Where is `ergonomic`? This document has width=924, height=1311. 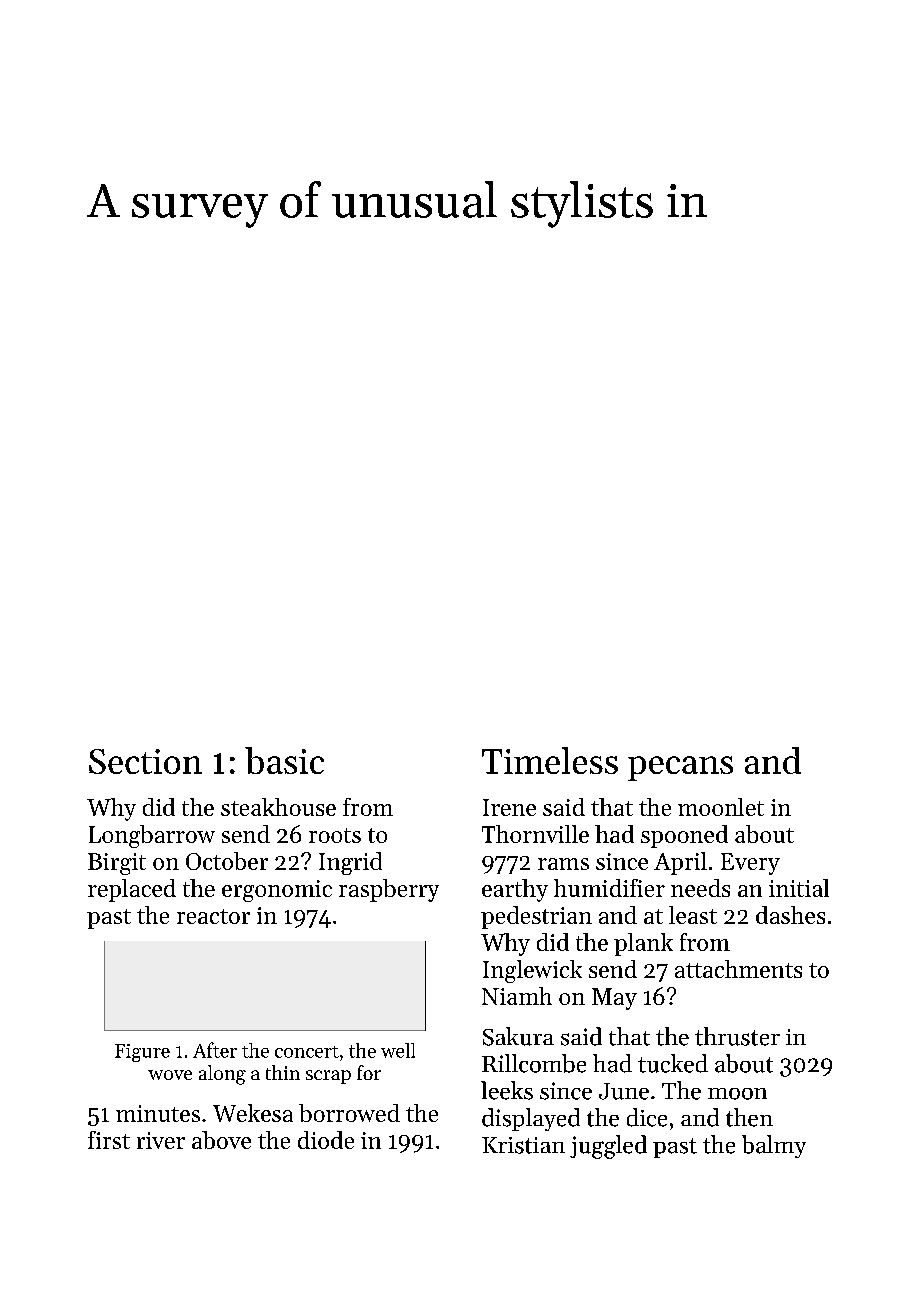 ergonomic is located at coordinates (277, 891).
